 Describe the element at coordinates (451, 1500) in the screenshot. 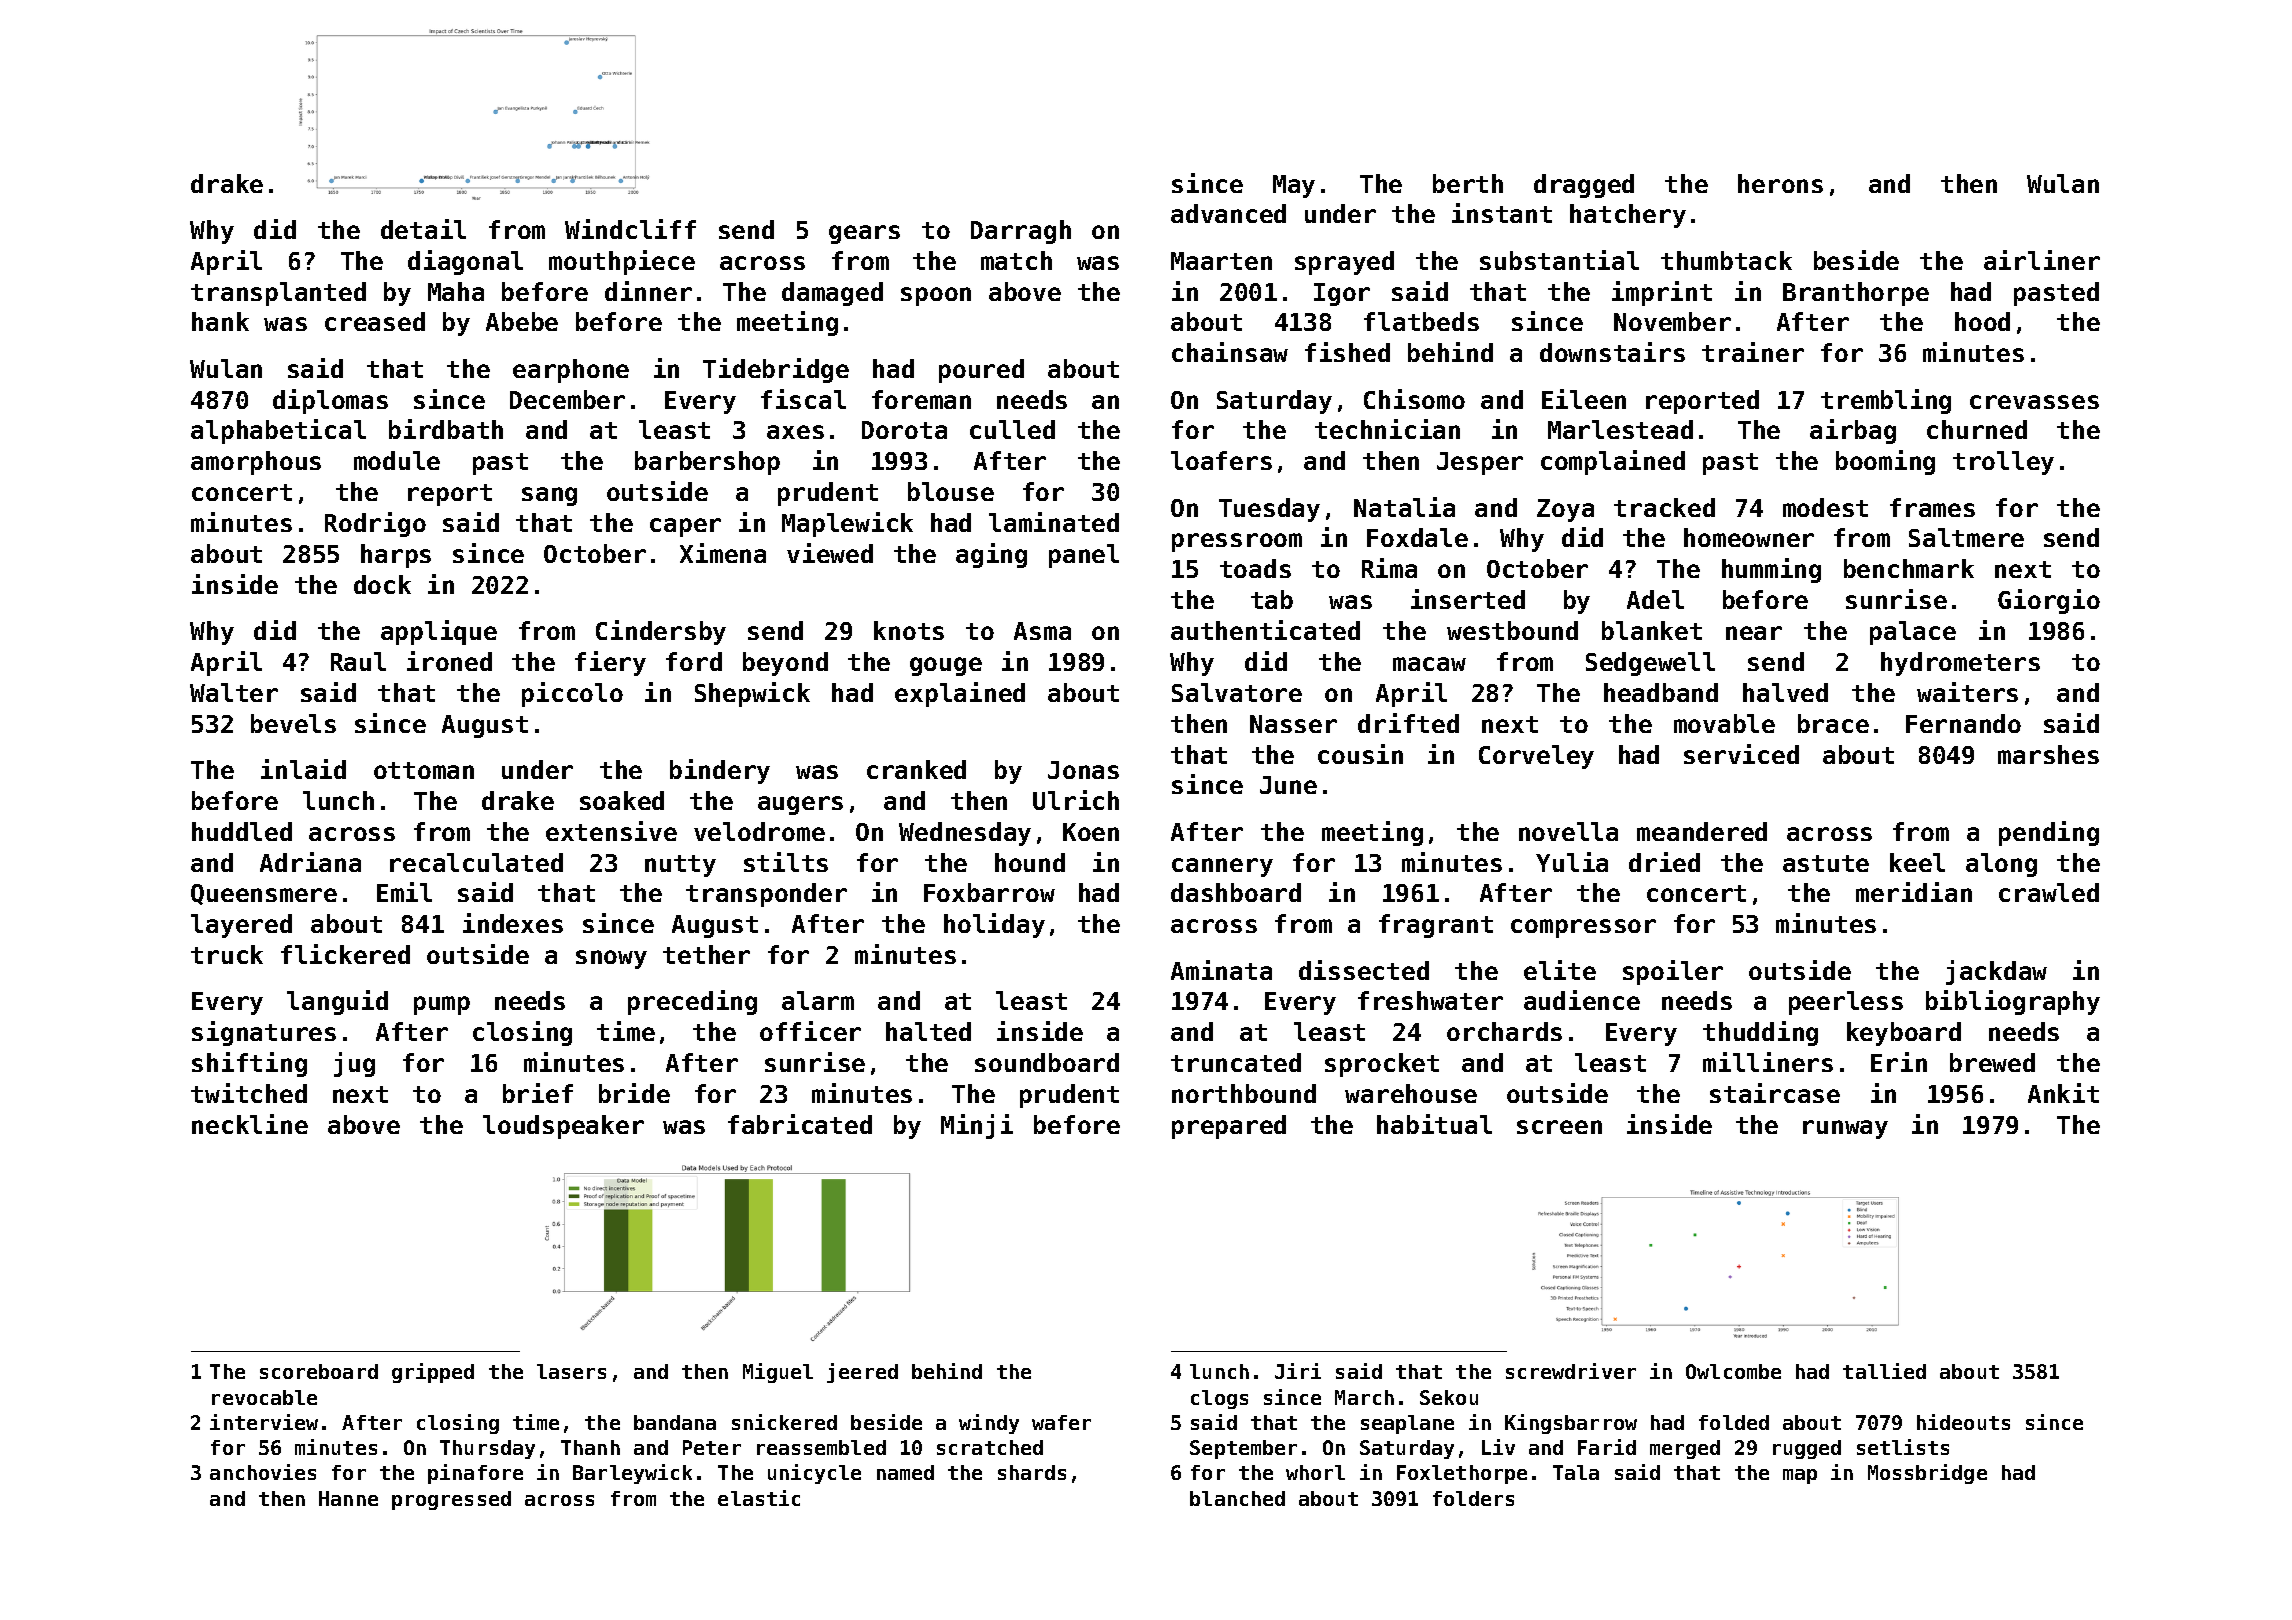

I see `progressed` at that location.
